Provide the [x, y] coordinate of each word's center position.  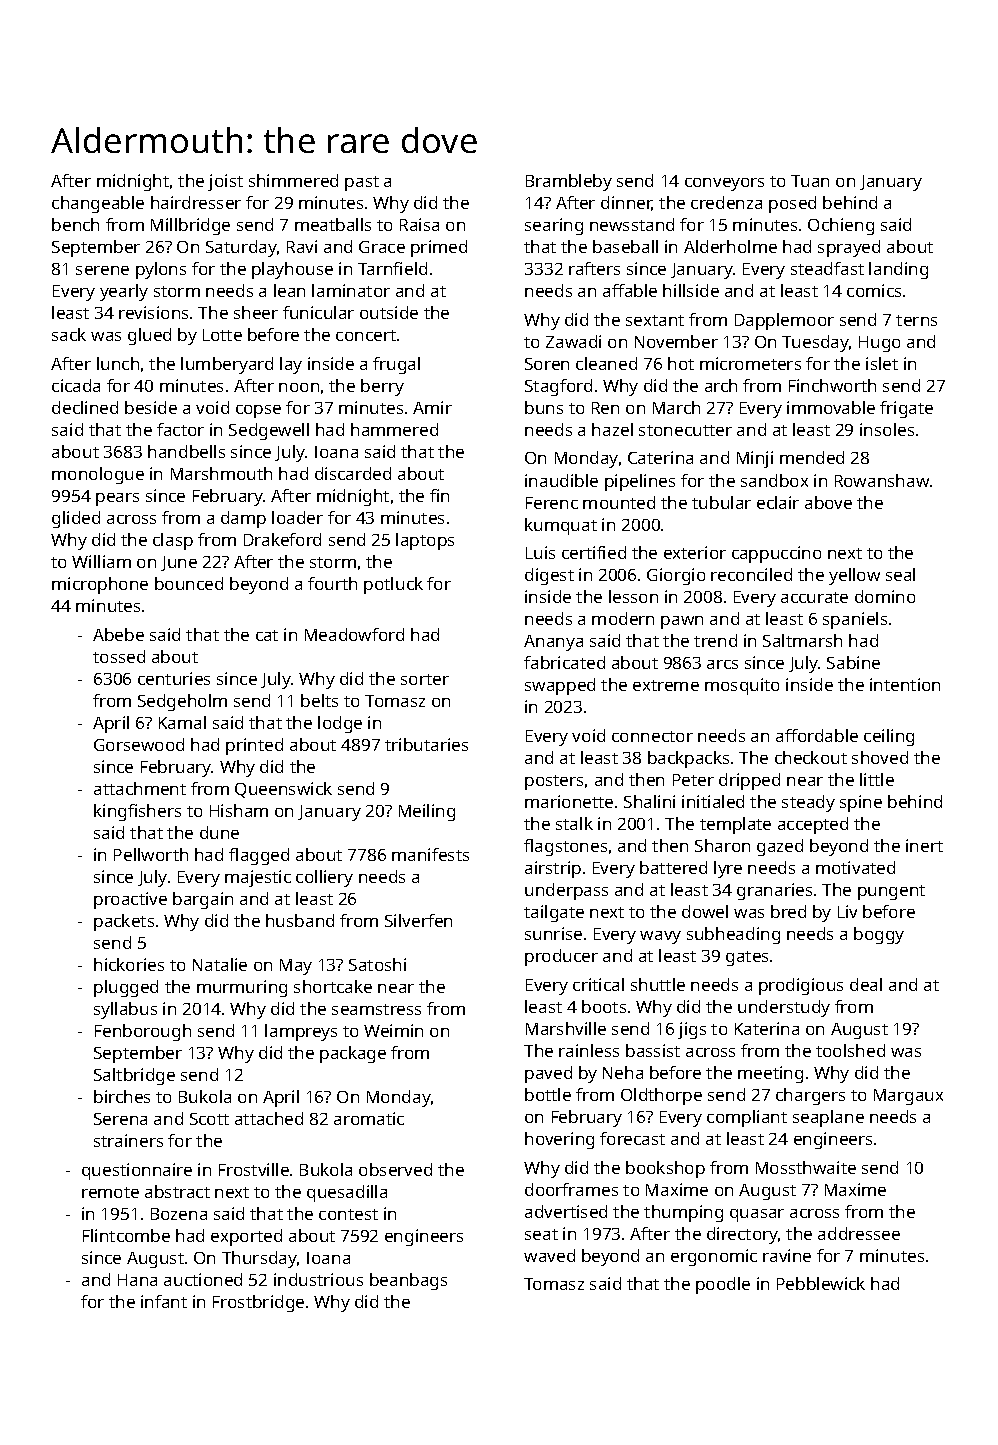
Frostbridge [258, 1303]
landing [898, 270]
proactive [130, 900]
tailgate [554, 913]
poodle [723, 1285]
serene [102, 270]
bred [788, 911]
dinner [626, 203]
